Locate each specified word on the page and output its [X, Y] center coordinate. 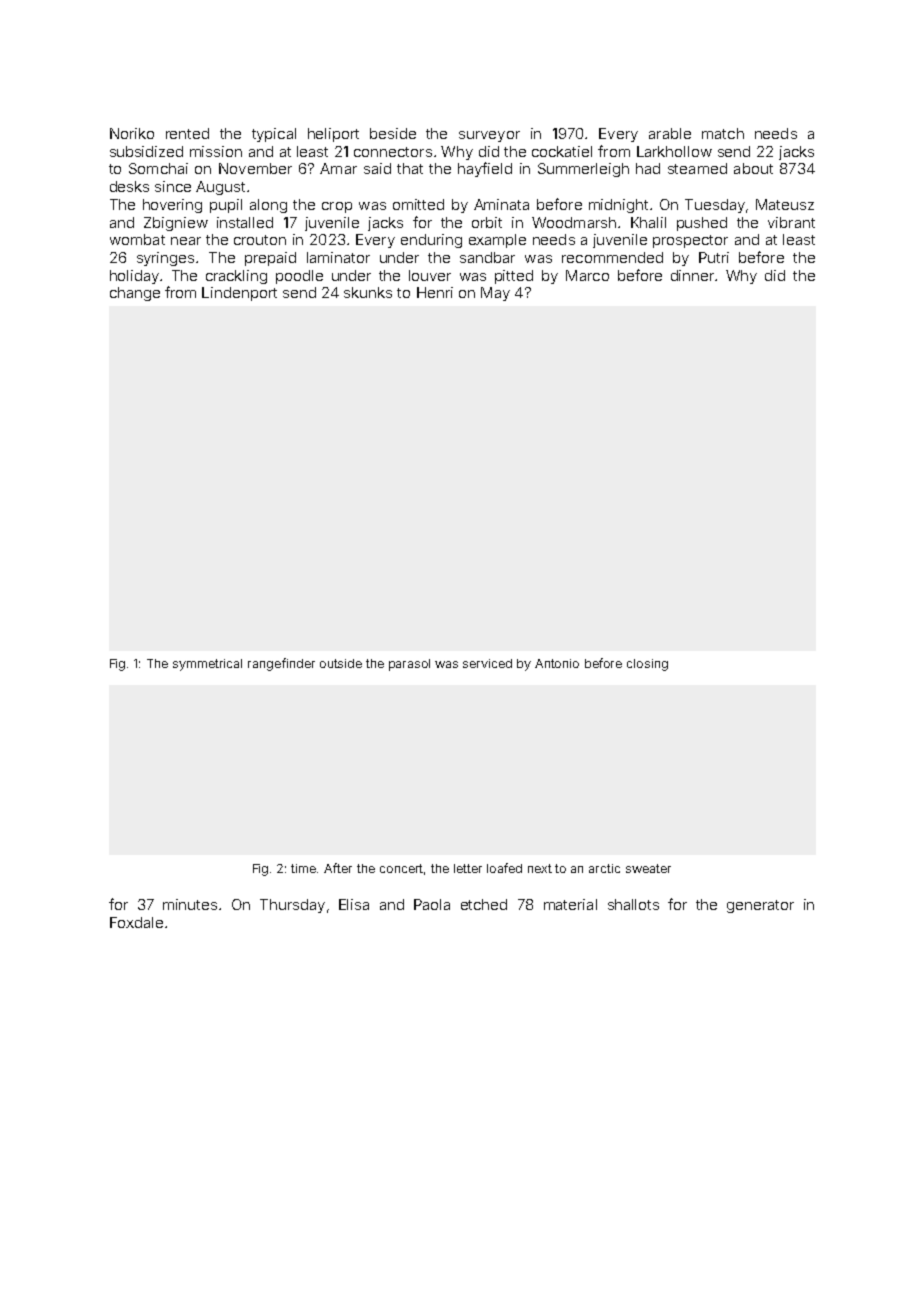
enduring [431, 241]
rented [187, 133]
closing [647, 665]
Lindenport [239, 294]
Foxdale [136, 922]
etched [484, 904]
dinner [692, 275]
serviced [487, 663]
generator [760, 906]
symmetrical [207, 665]
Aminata [501, 204]
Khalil [648, 222]
